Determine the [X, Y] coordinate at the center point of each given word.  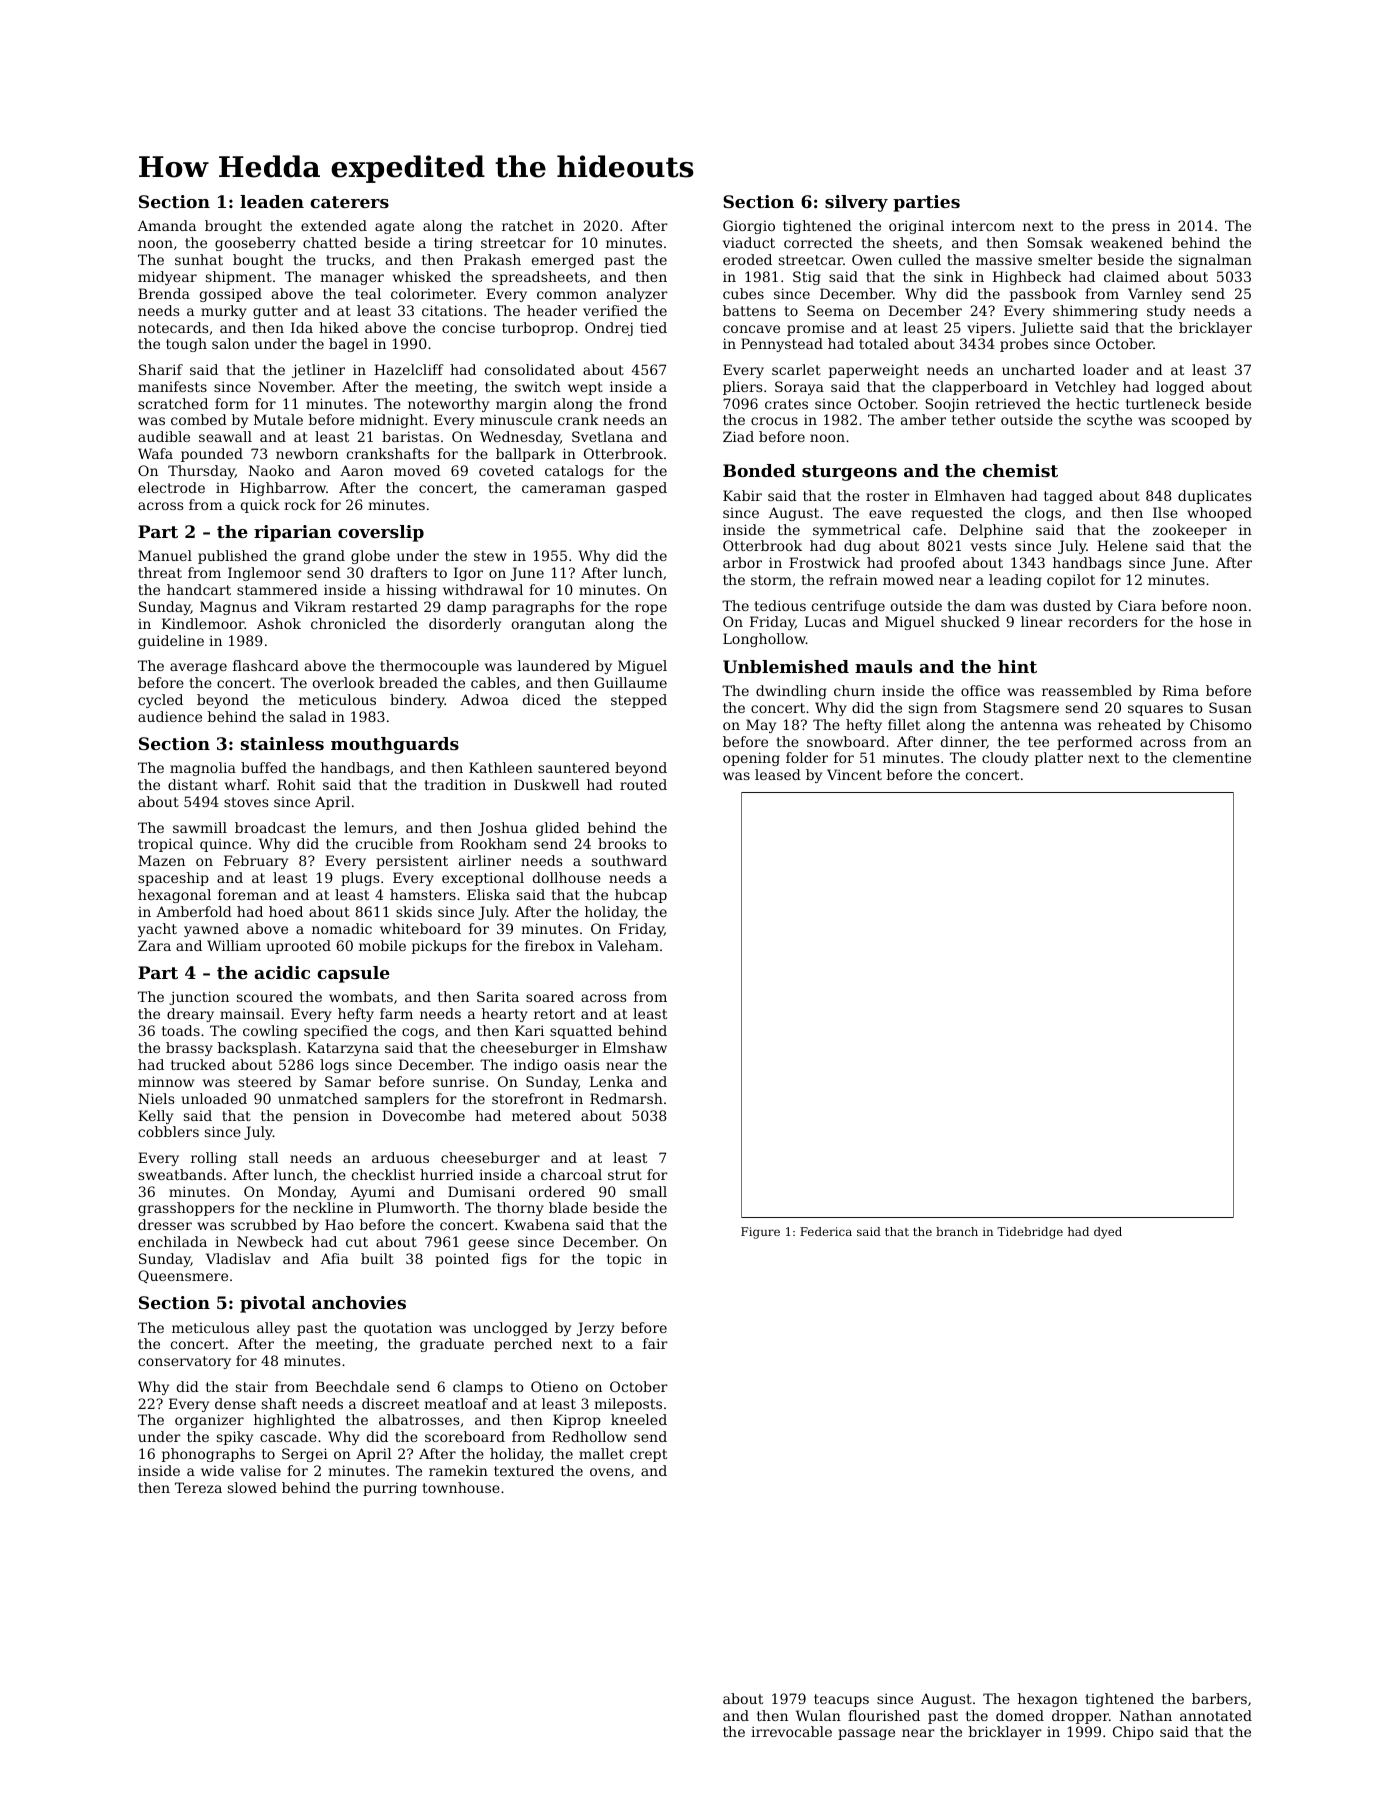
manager [352, 279]
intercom [983, 225]
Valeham [628, 945]
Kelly [155, 1117]
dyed [1108, 1233]
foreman [247, 894]
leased [778, 774]
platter [1058, 759]
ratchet [527, 225]
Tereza [198, 1487]
